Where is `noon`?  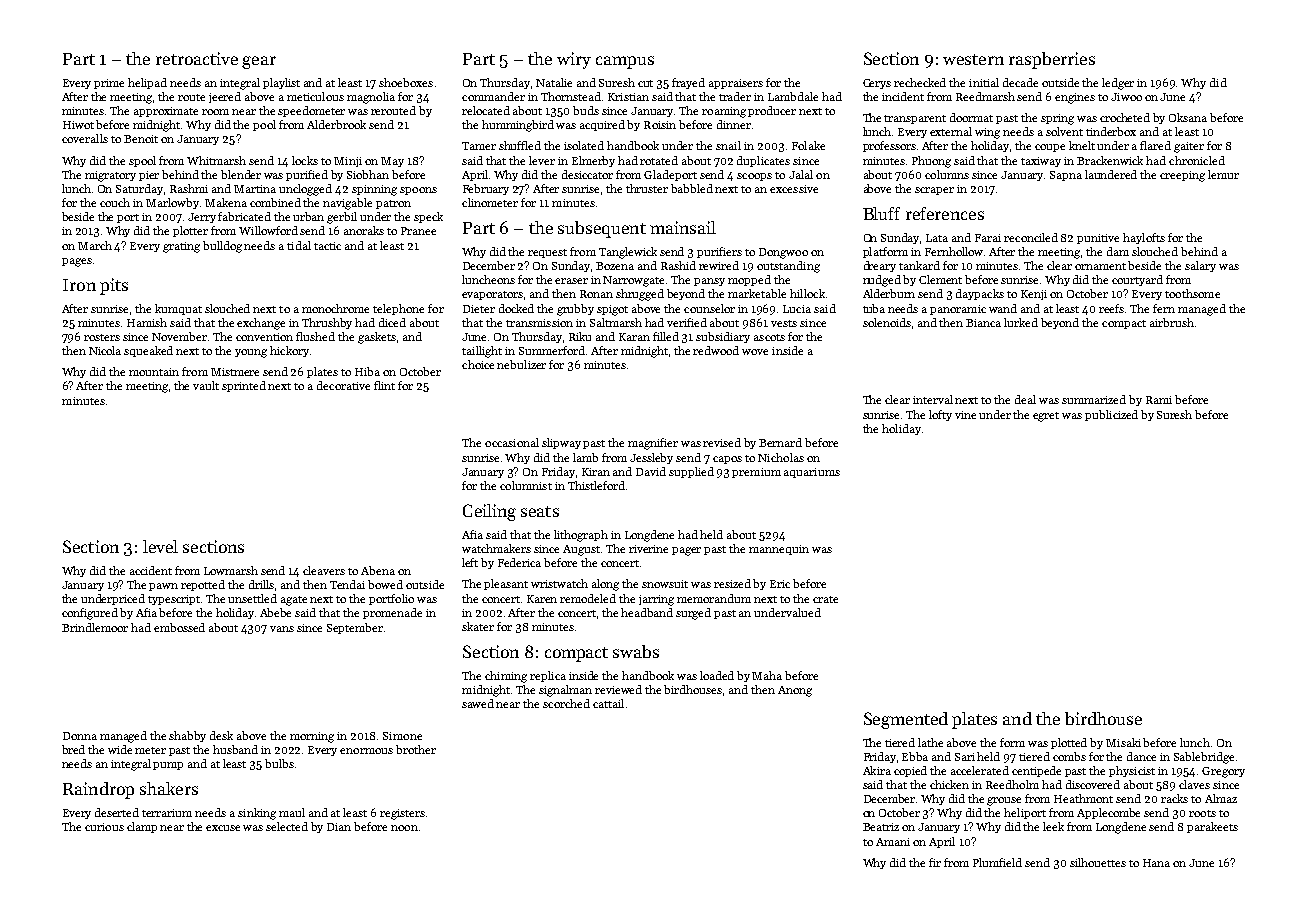 noon is located at coordinates (404, 828).
